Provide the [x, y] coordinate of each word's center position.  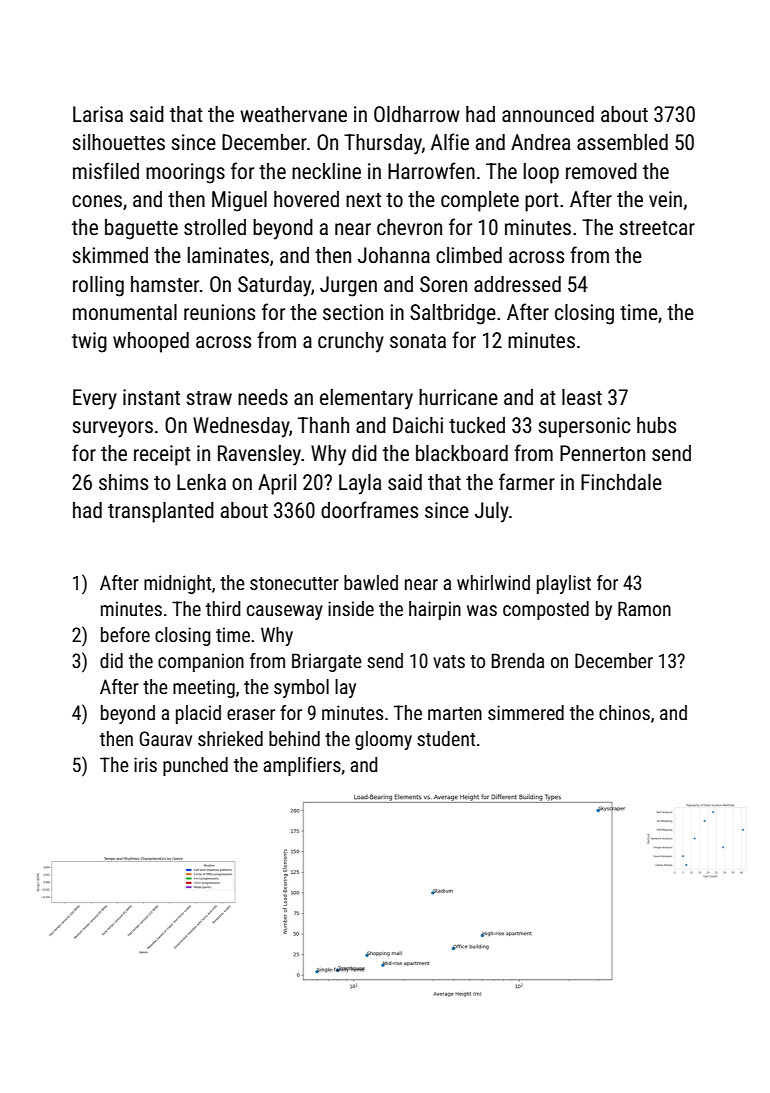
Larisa [98, 114]
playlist [564, 584]
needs [263, 397]
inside [351, 608]
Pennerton [602, 453]
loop [541, 173]
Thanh [323, 425]
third [223, 608]
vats [449, 661]
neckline [326, 171]
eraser [251, 714]
